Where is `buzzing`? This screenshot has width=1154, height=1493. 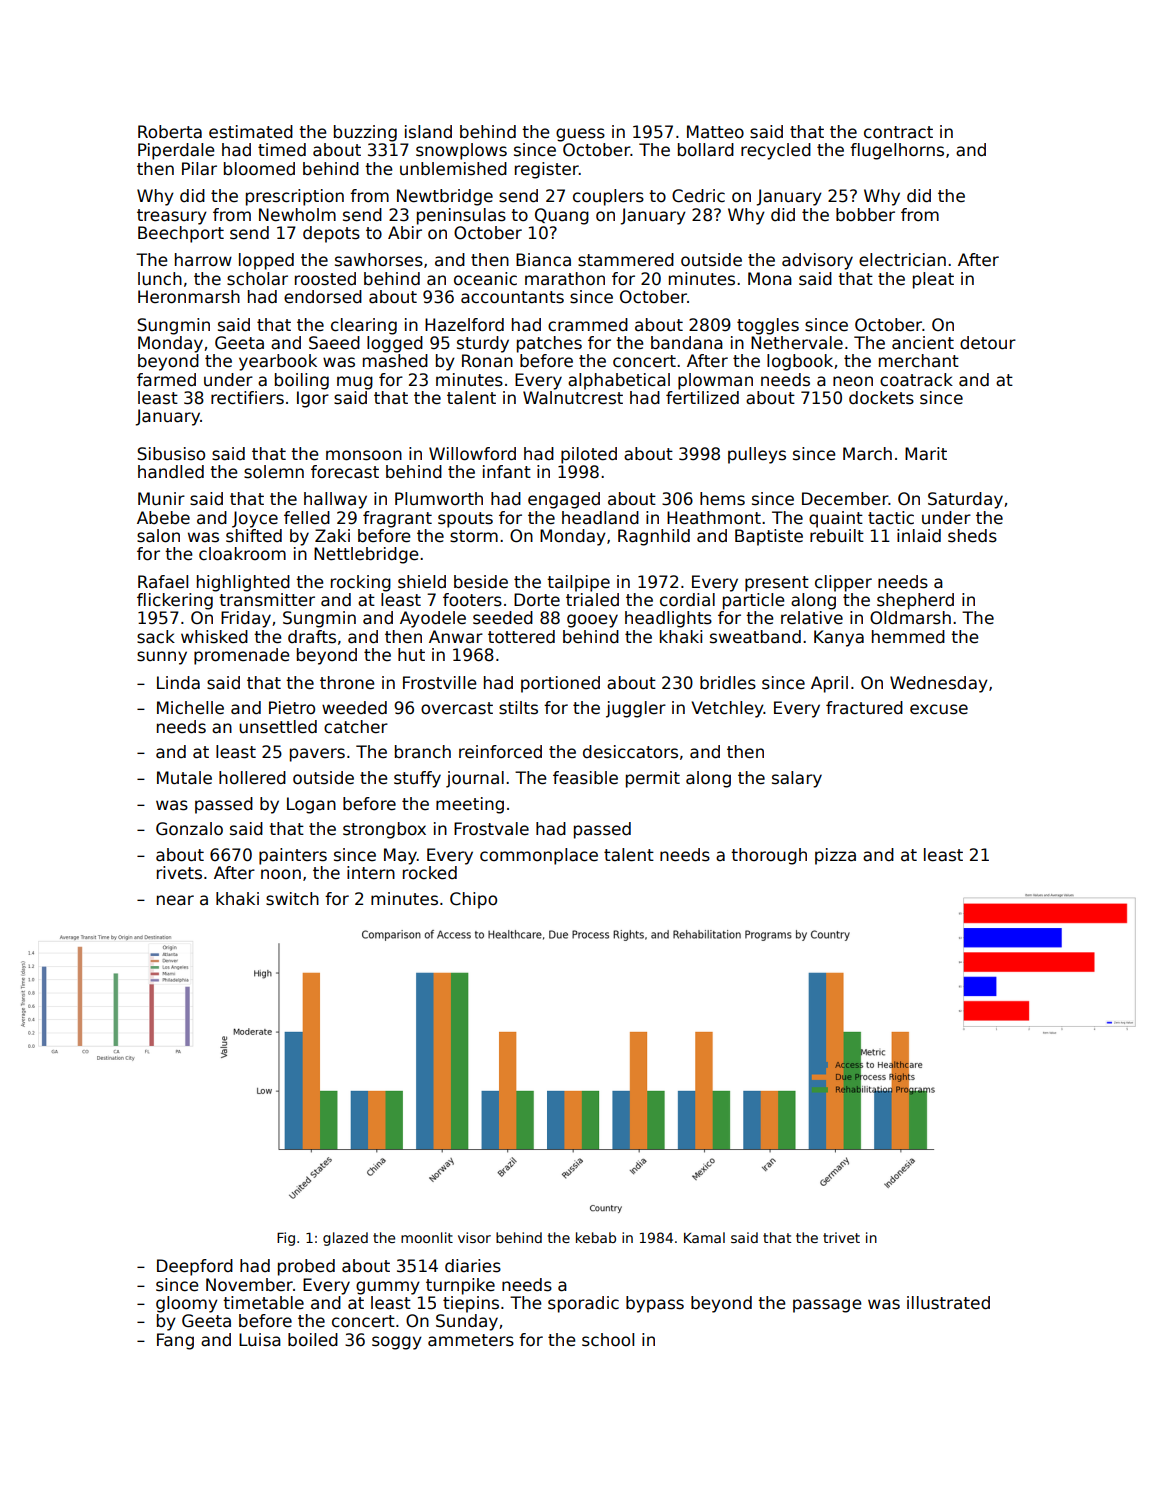 buzzing is located at coordinates (365, 133).
